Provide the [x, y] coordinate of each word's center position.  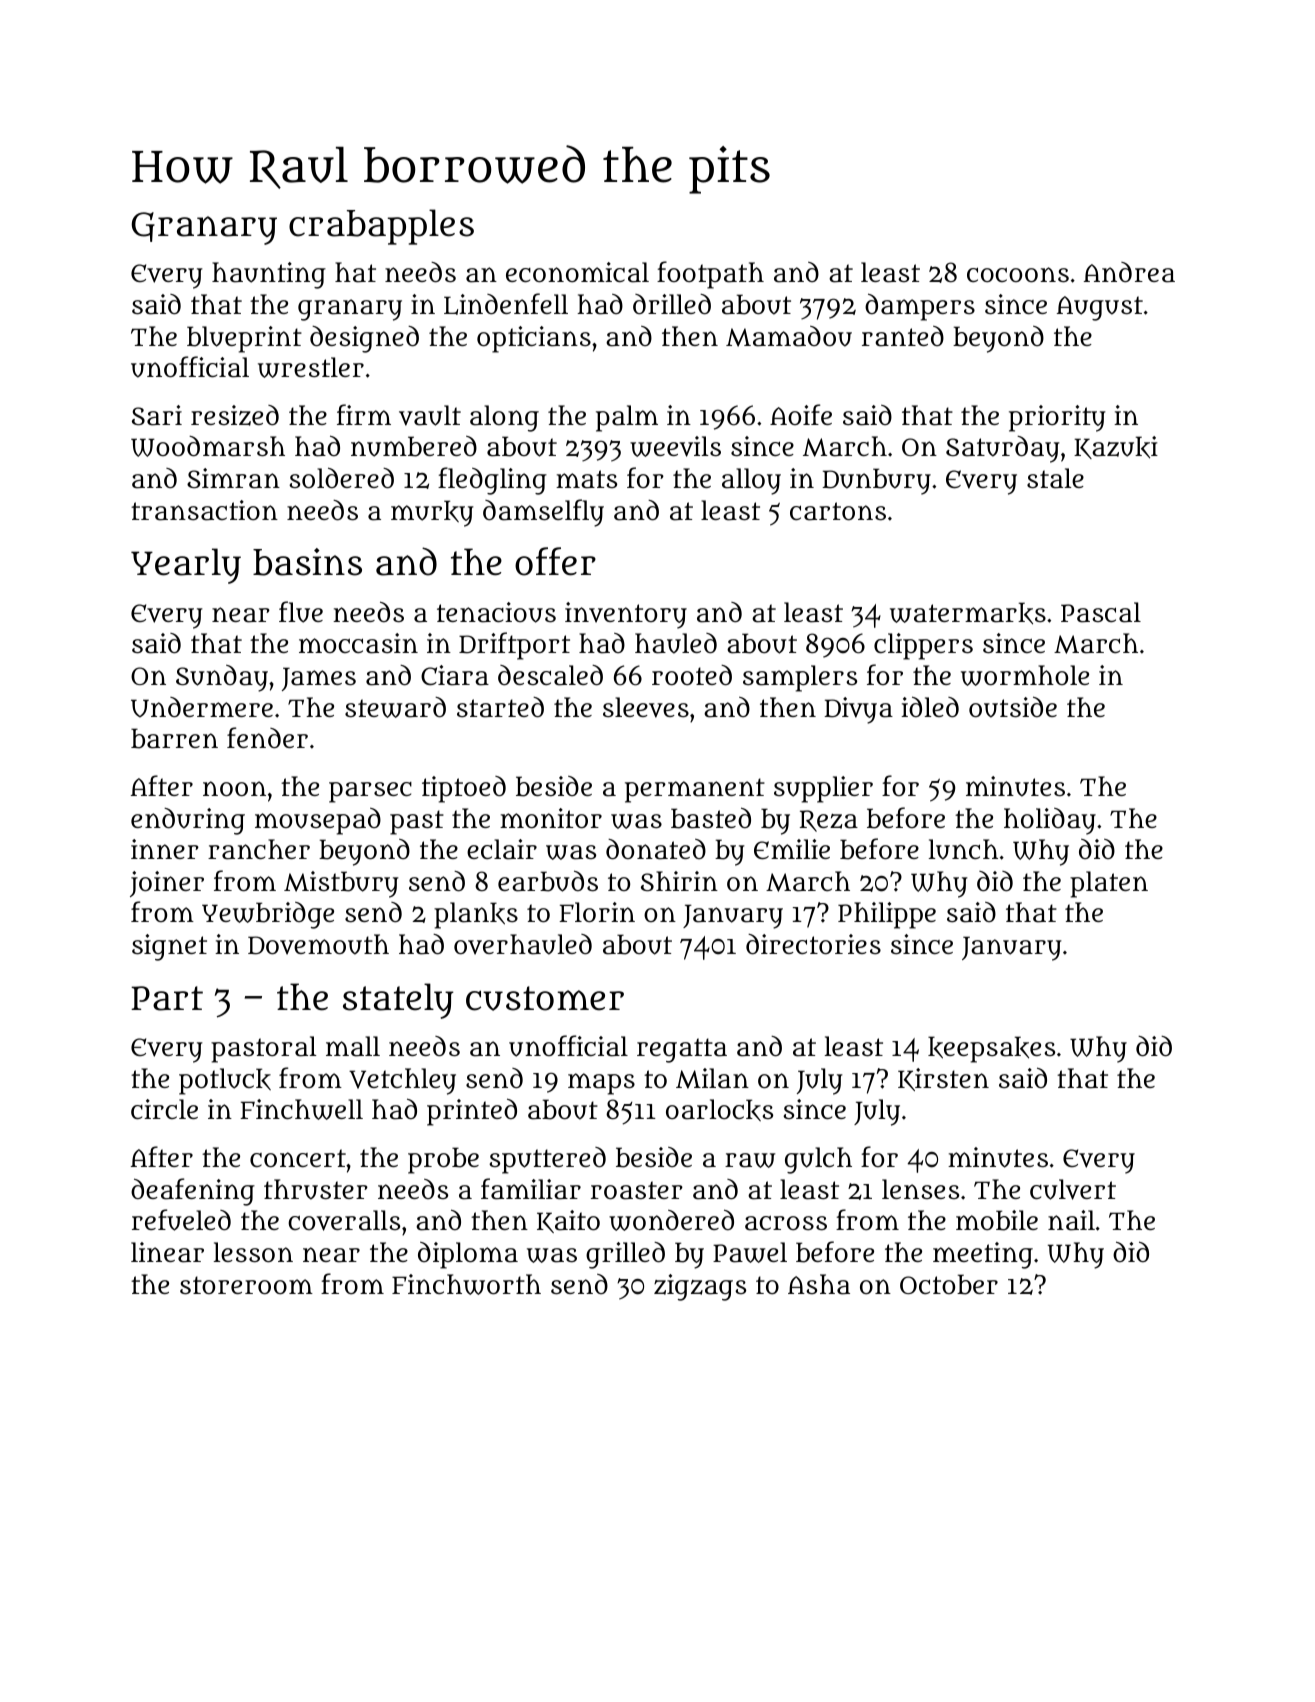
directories [813, 944]
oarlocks [719, 1110]
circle [164, 1109]
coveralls [344, 1220]
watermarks [968, 613]
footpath [710, 275]
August [1100, 308]
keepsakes [991, 1049]
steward [395, 707]
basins [307, 562]
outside [1013, 707]
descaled [550, 675]
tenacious [496, 612]
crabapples [381, 227]
